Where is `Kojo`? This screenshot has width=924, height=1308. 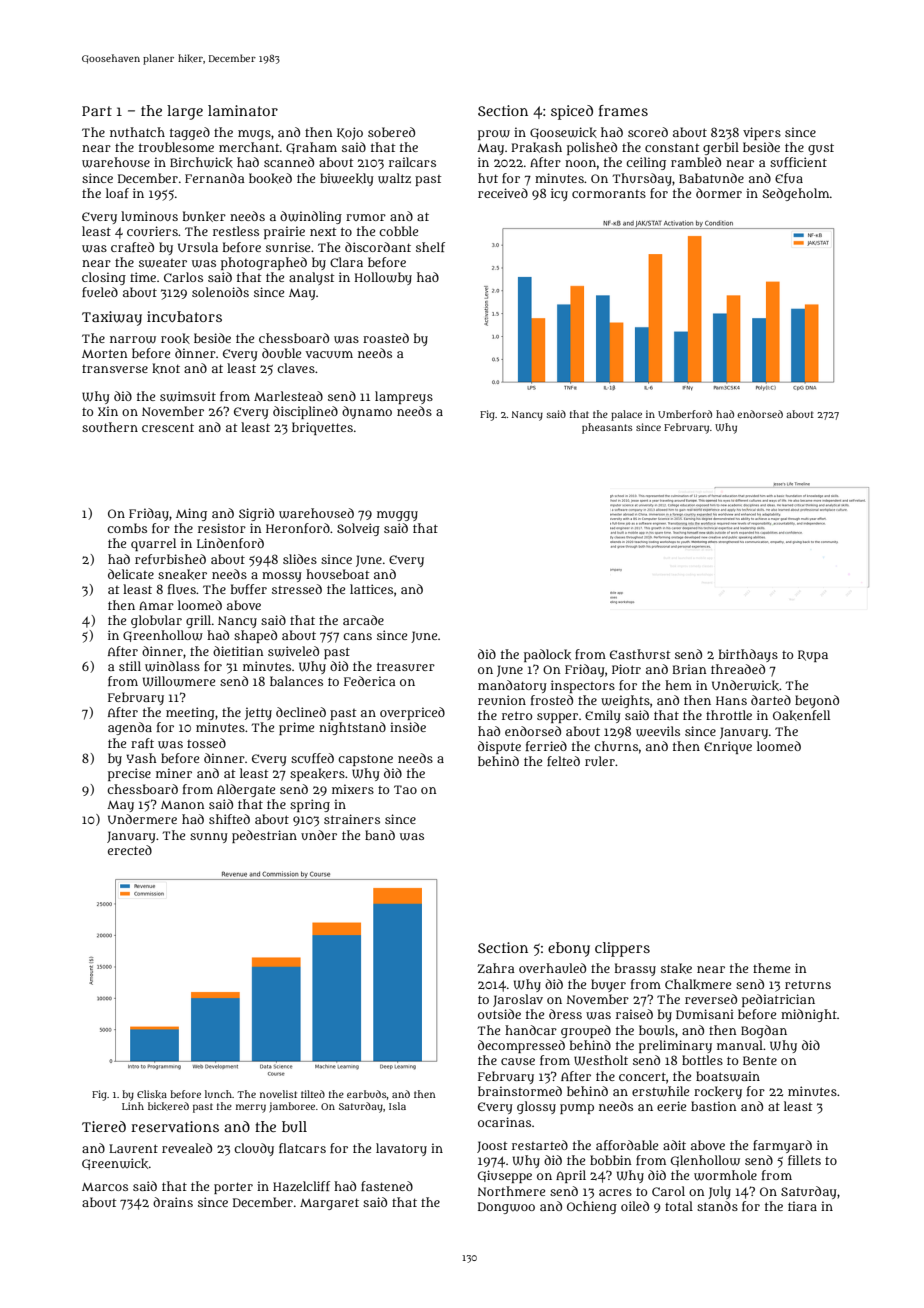
Kojo is located at coordinates (350, 133).
